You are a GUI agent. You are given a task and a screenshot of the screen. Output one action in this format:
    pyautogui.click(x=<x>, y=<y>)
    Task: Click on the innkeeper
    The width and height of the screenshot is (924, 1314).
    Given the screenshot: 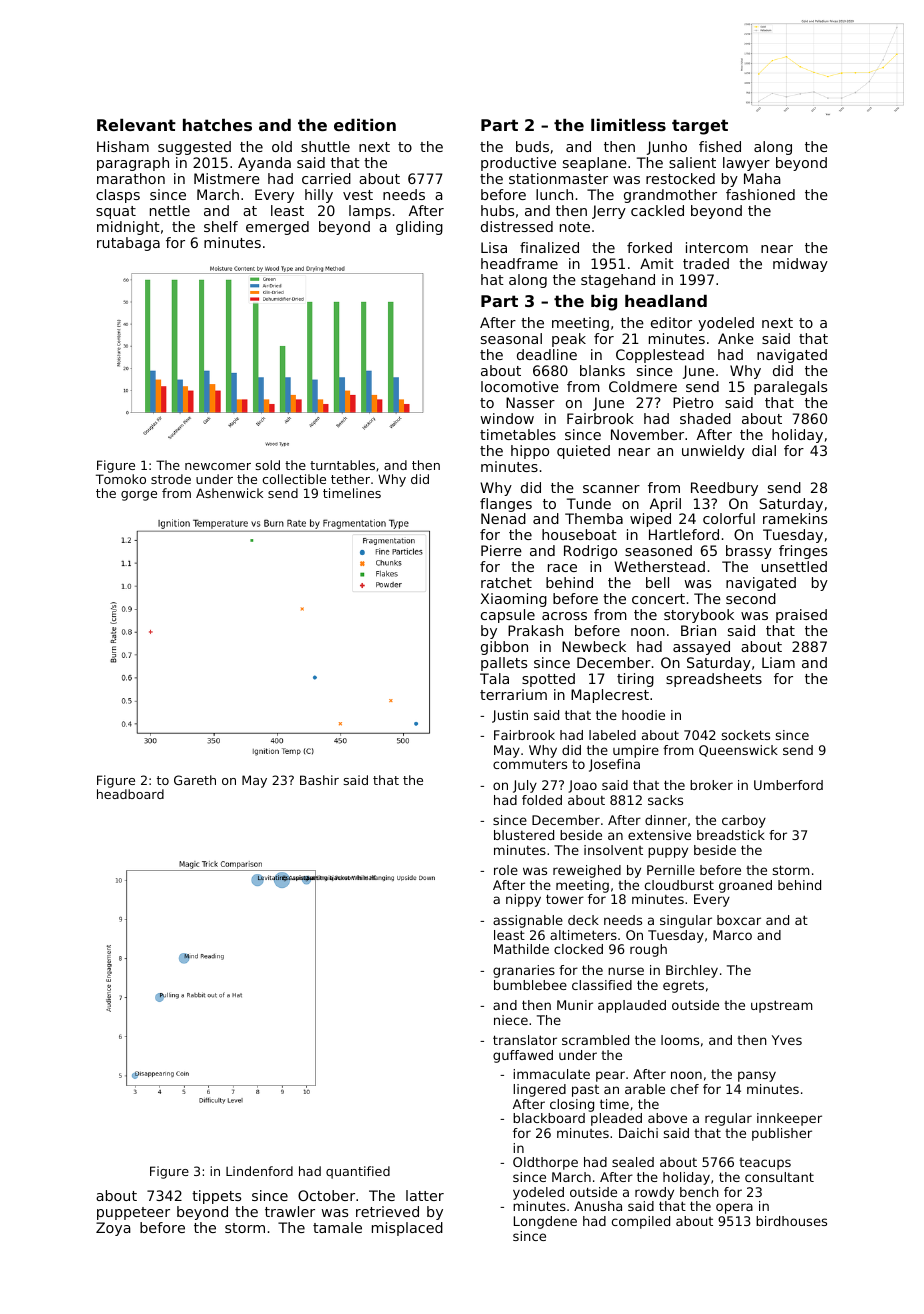 What is the action you would take?
    pyautogui.click(x=789, y=1119)
